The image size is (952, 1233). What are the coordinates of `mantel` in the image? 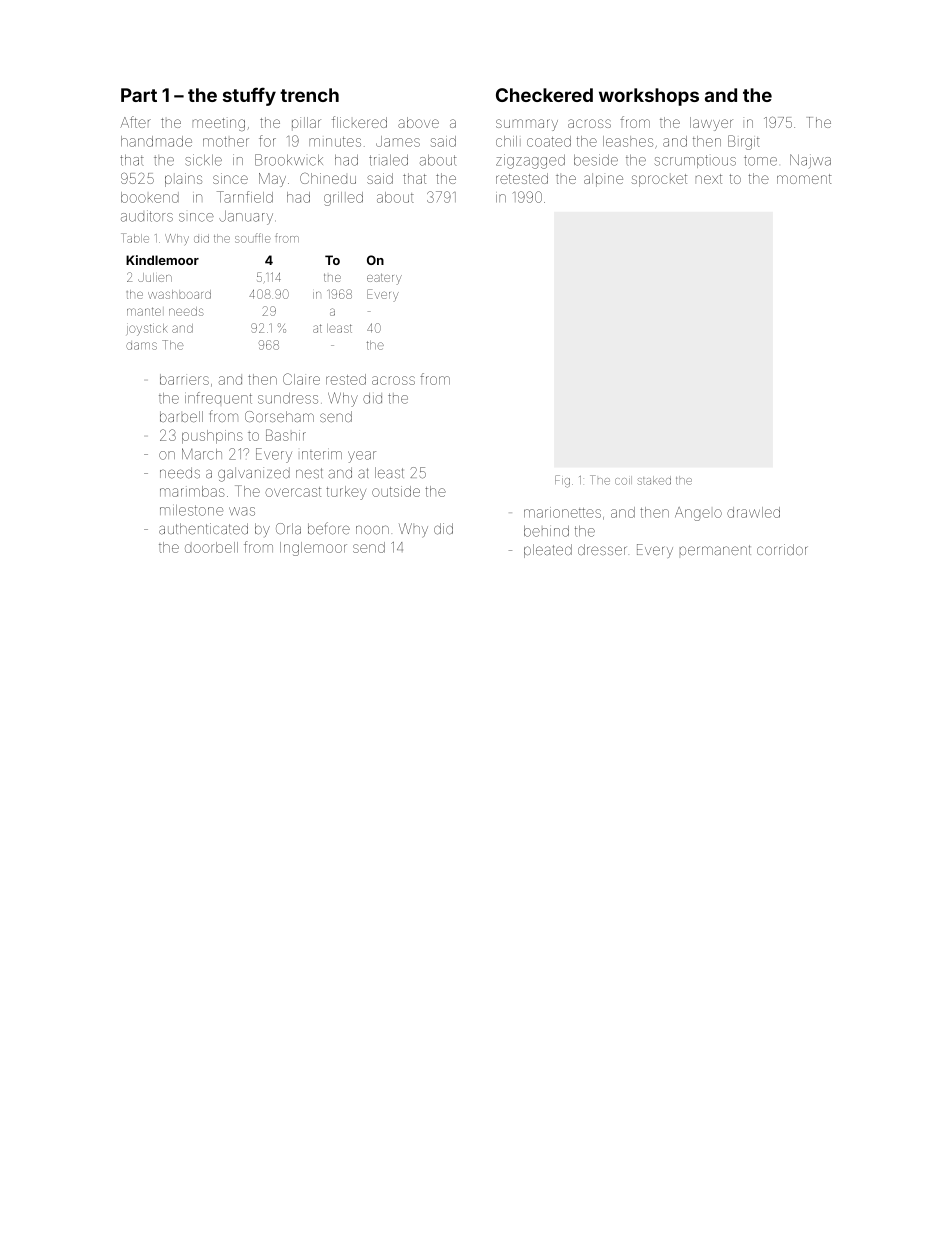 It's located at (144, 311).
